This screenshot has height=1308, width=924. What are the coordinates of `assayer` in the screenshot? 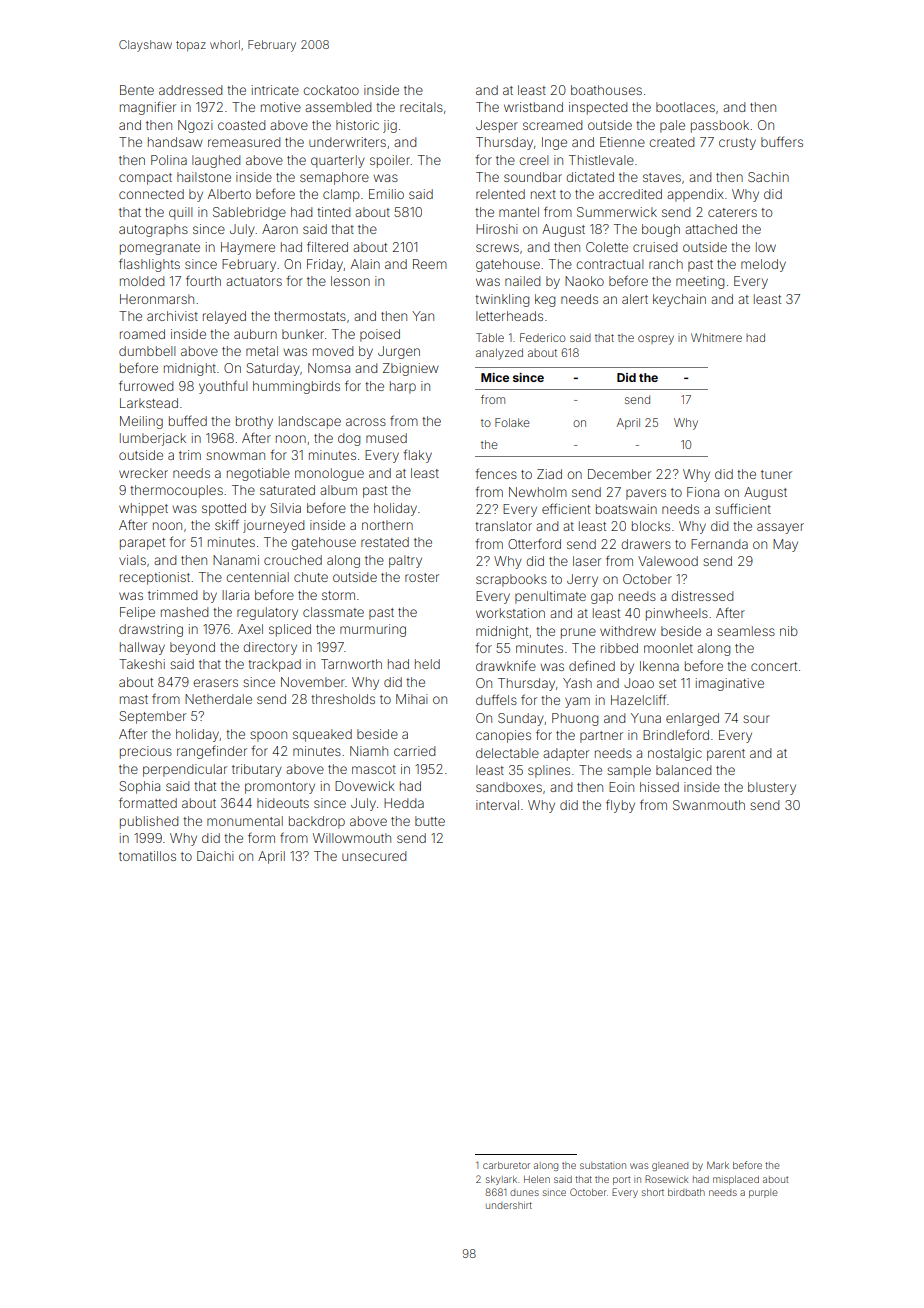 It's located at (780, 528).
